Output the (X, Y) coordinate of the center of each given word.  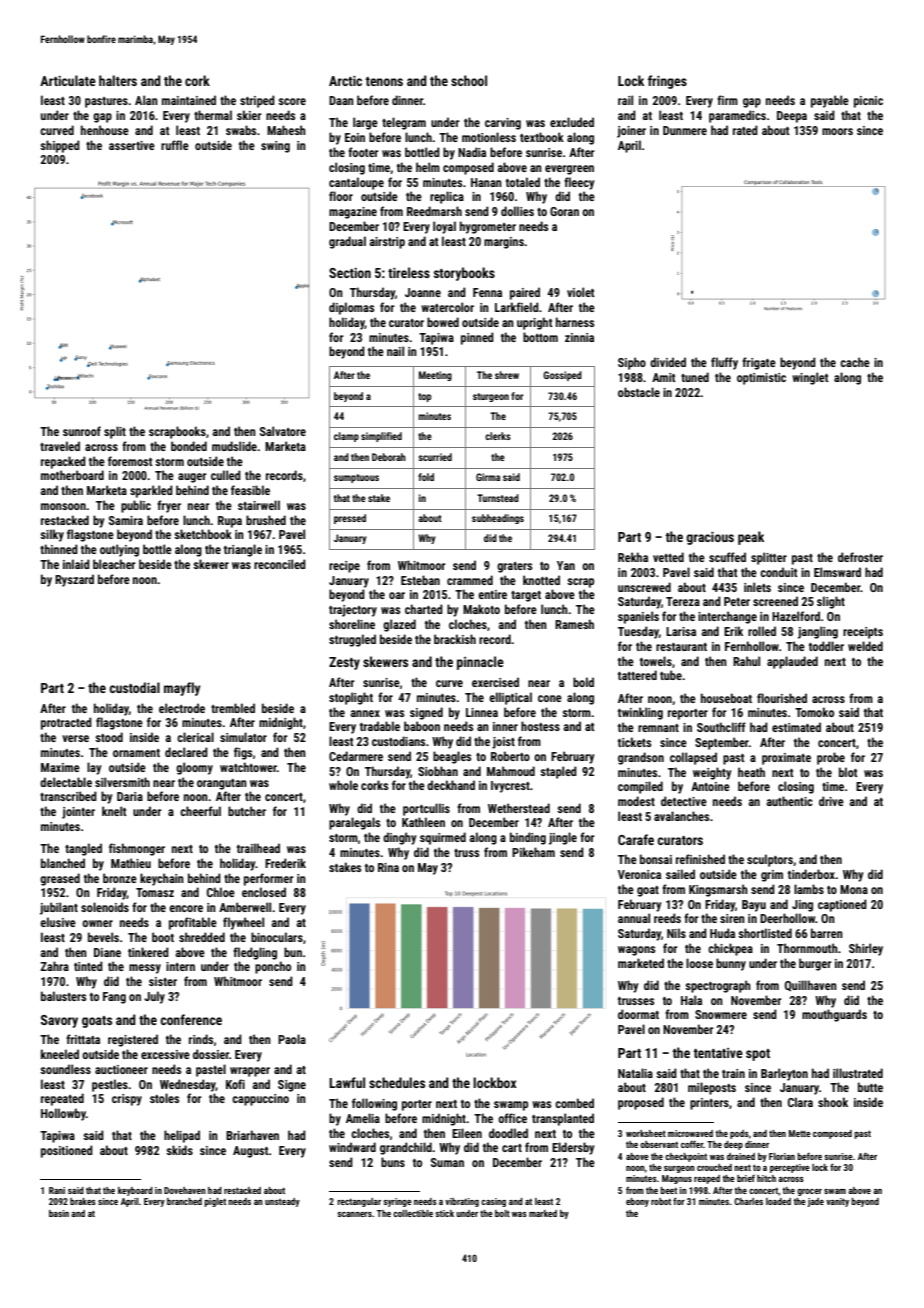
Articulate (68, 80)
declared (186, 752)
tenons (384, 81)
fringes (667, 82)
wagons (636, 951)
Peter (737, 601)
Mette (800, 1133)
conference (191, 1019)
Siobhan (438, 771)
